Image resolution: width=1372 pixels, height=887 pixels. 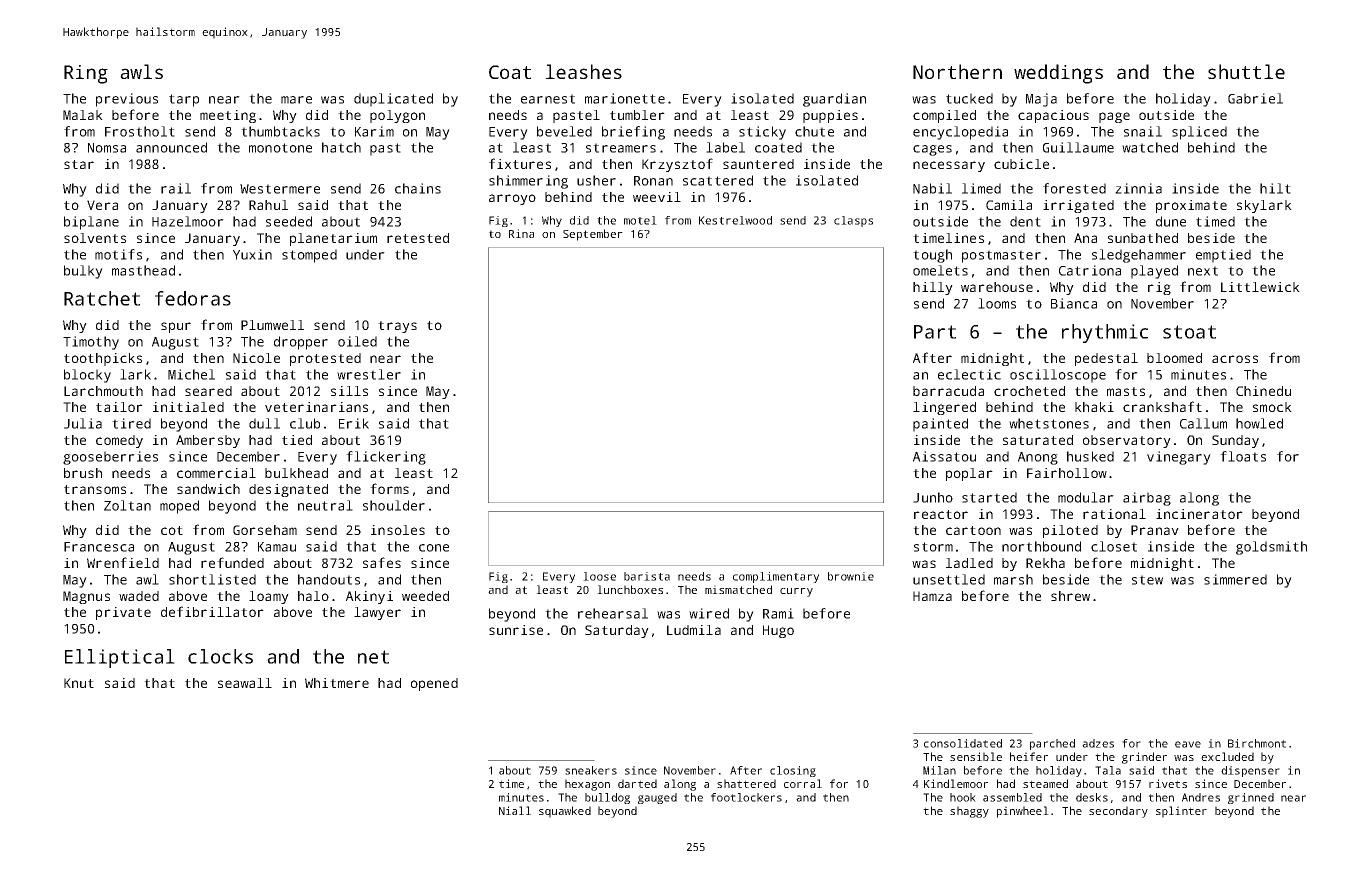 What do you see at coordinates (657, 197) in the screenshot?
I see `weevil` at bounding box center [657, 197].
